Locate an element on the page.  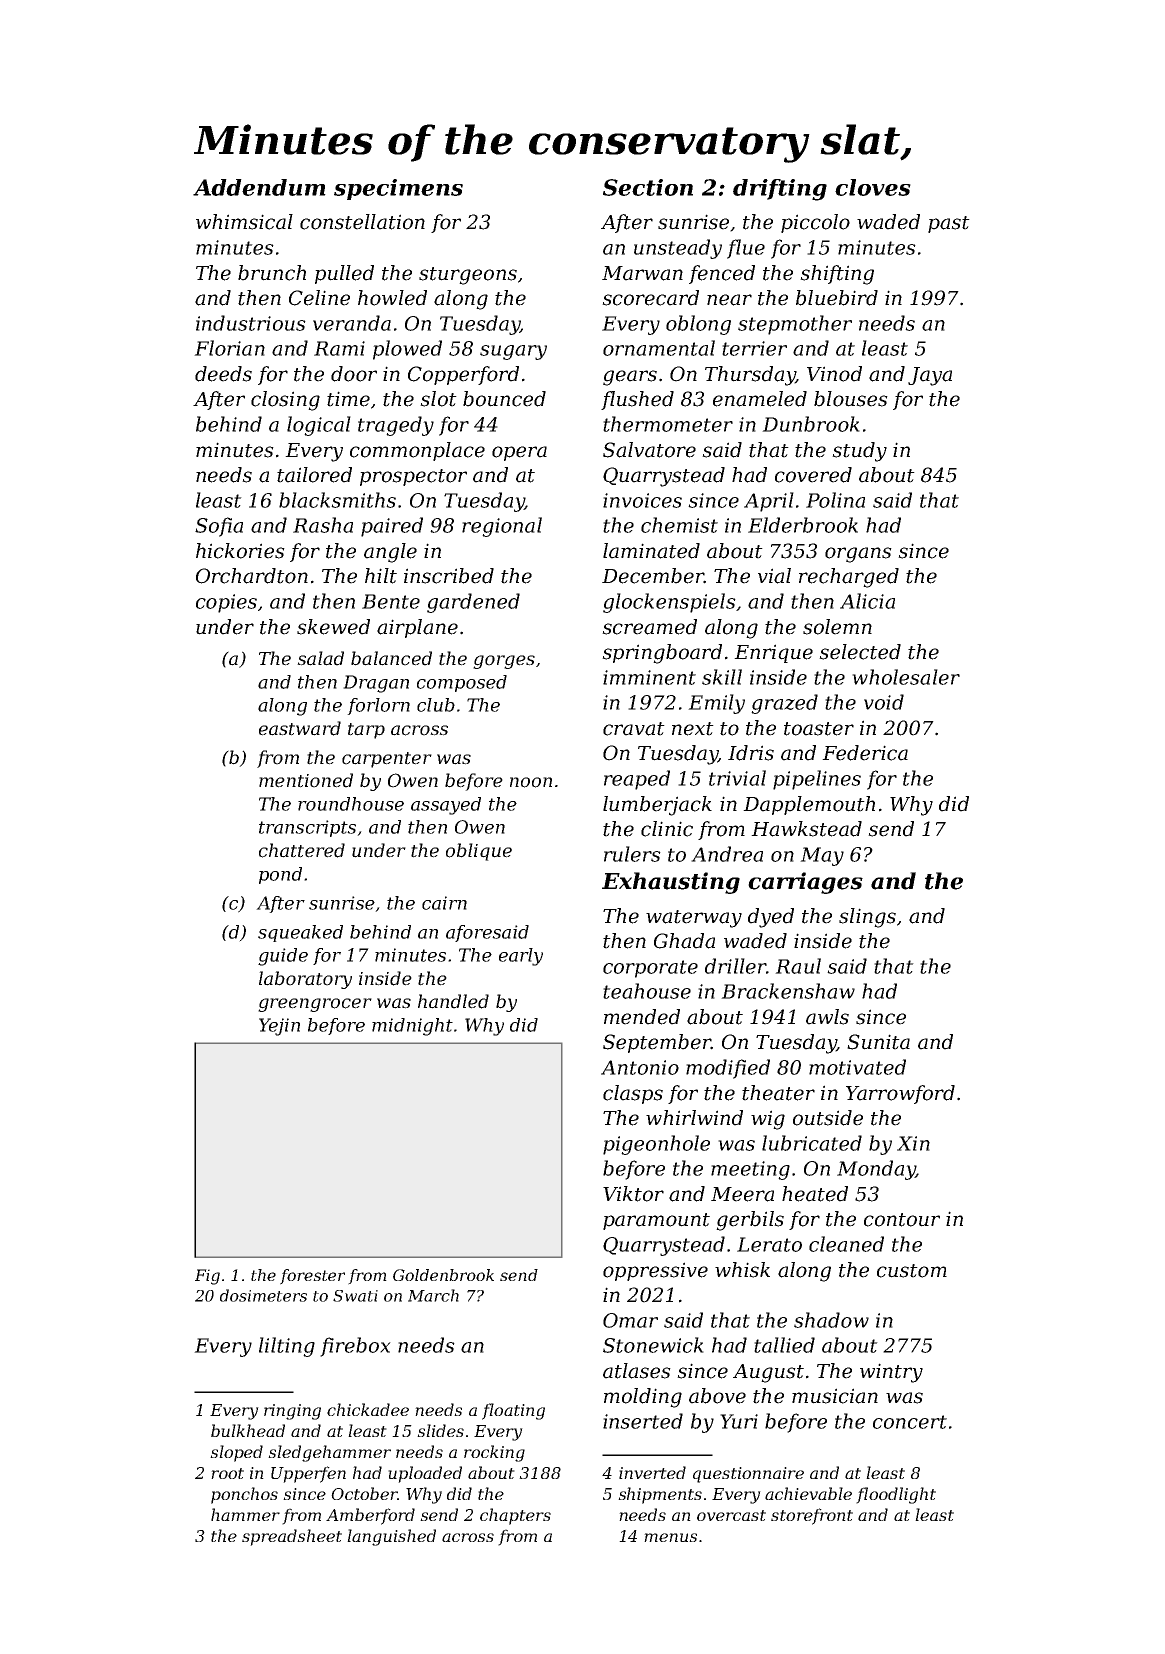
Antonio is located at coordinates (640, 1067).
